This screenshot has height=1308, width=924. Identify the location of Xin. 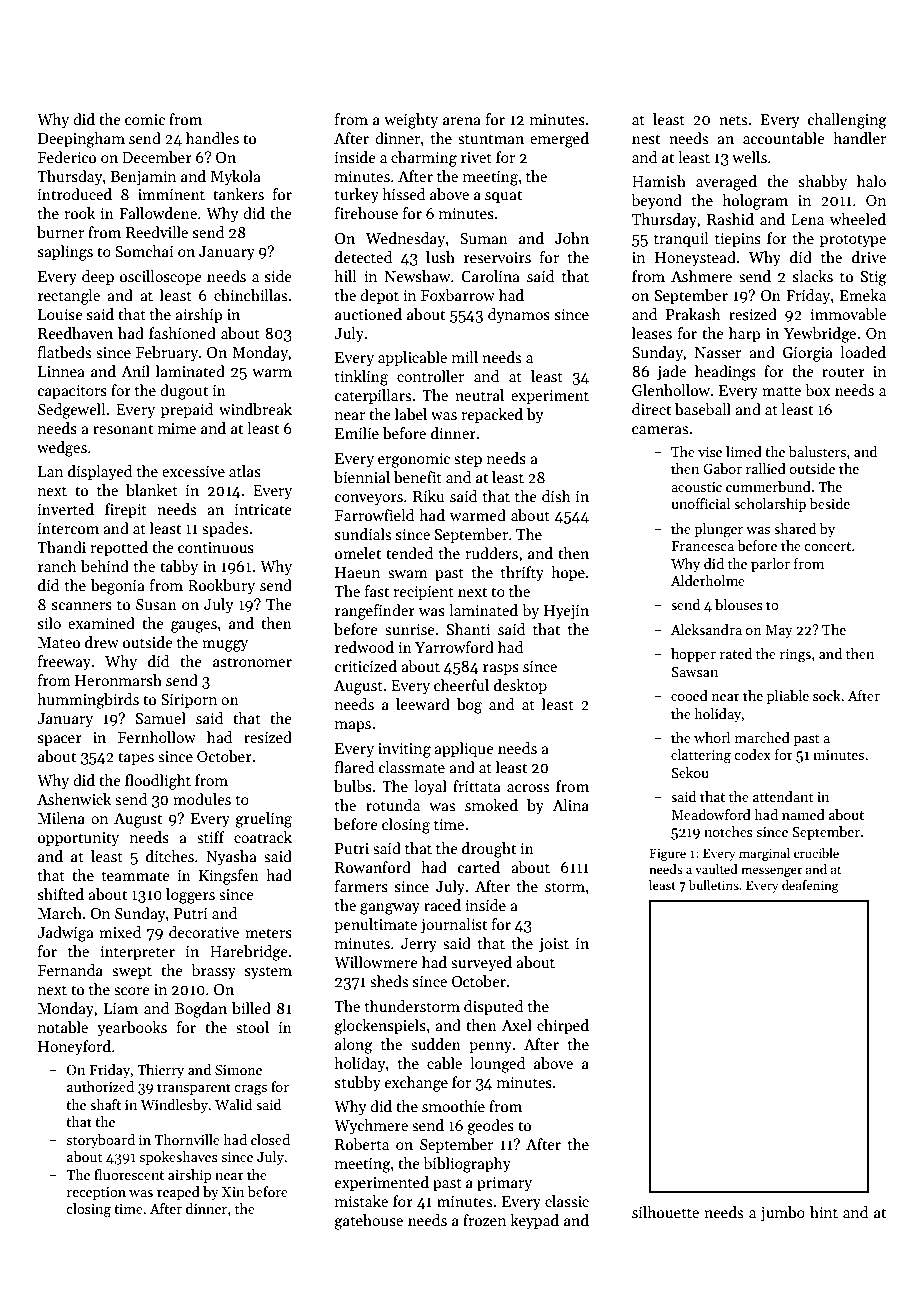
(233, 1192).
